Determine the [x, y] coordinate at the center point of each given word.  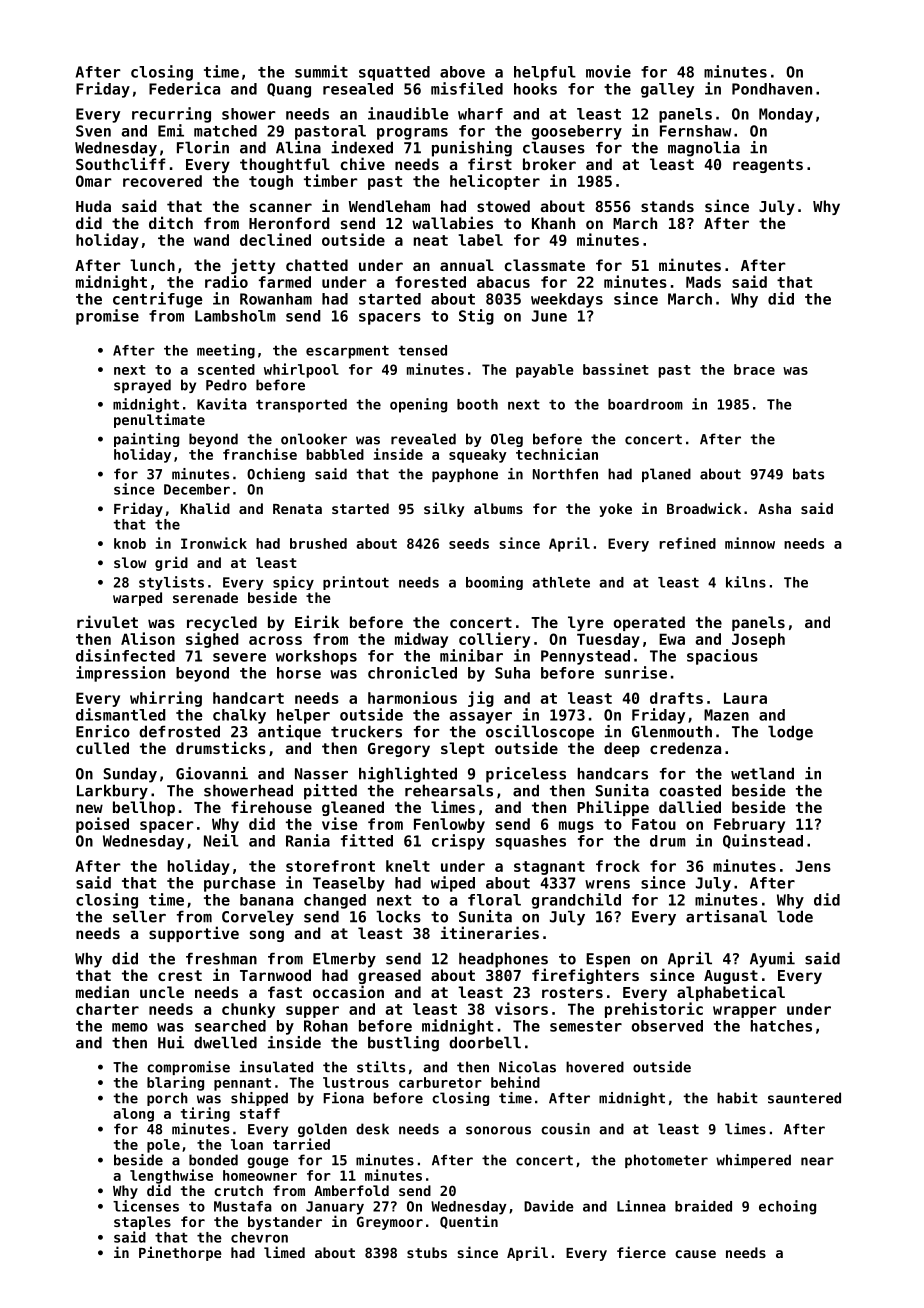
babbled [335, 454]
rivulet [107, 621]
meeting [226, 351]
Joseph [758, 640]
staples [142, 1223]
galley [667, 90]
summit [321, 71]
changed [335, 901]
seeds [469, 543]
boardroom [645, 404]
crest [180, 975]
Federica [184, 88]
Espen [608, 960]
